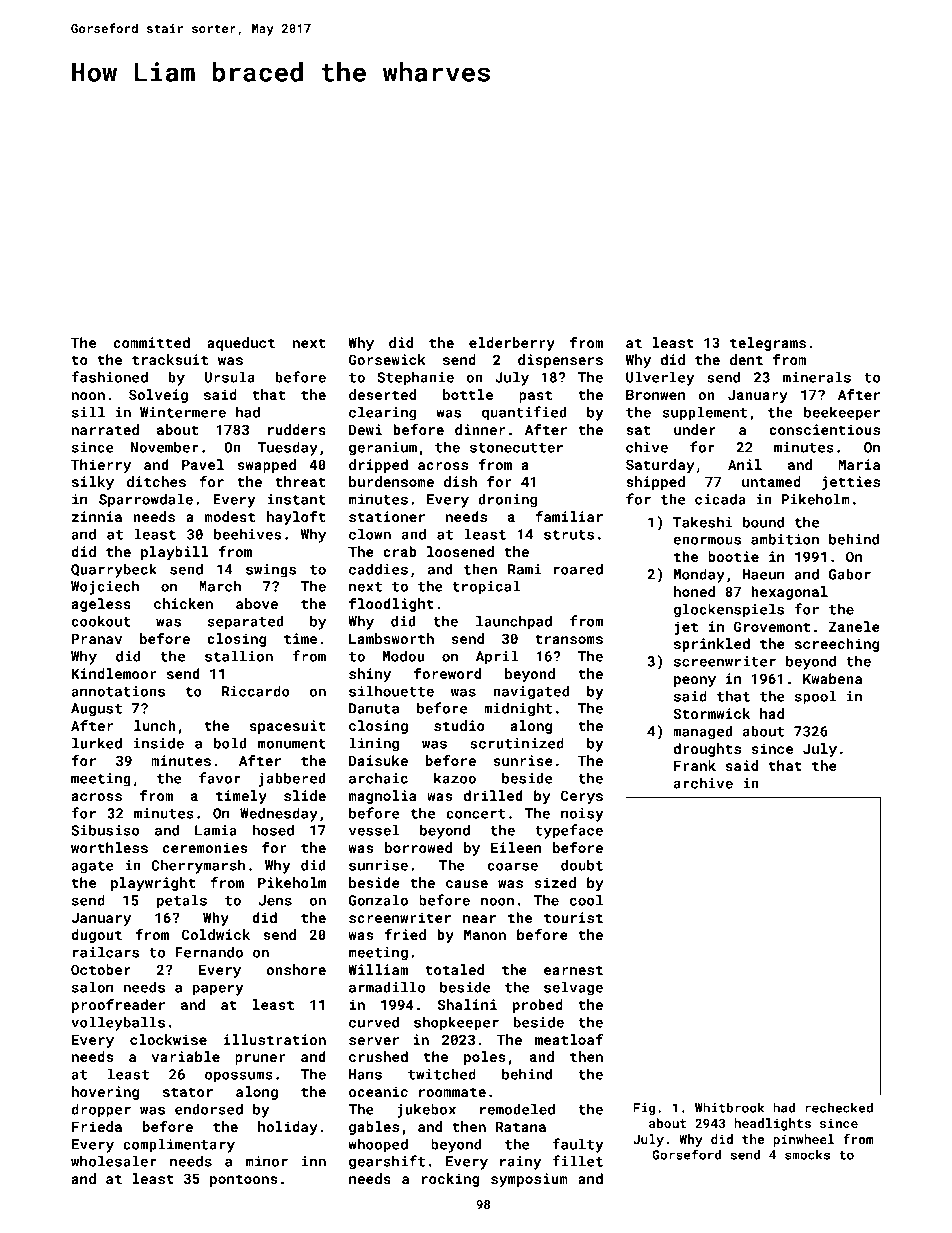 The height and width of the image is (1233, 952). What do you see at coordinates (768, 344) in the image?
I see `telegrams` at bounding box center [768, 344].
